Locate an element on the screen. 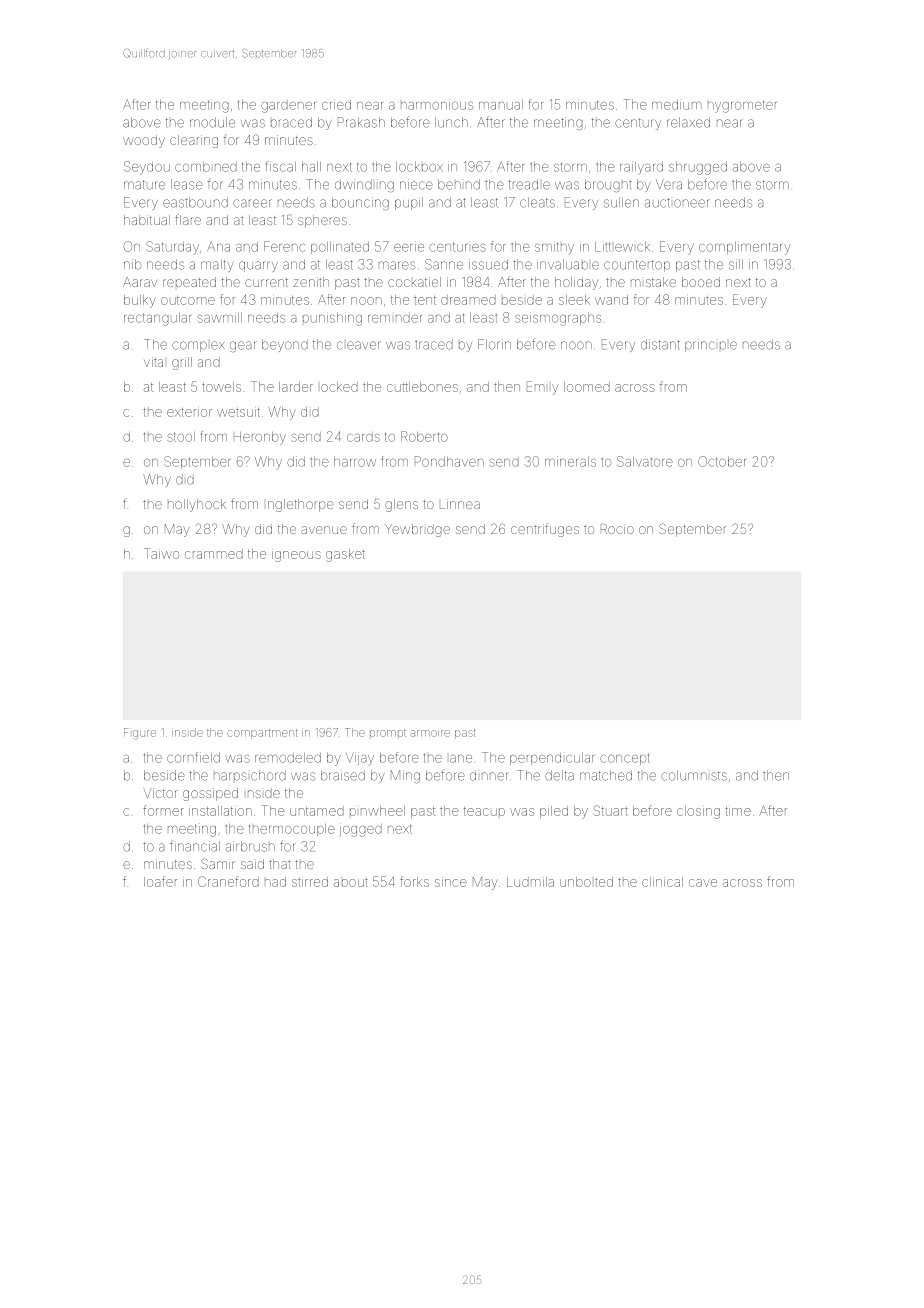 The image size is (924, 1308). larder is located at coordinates (296, 387).
